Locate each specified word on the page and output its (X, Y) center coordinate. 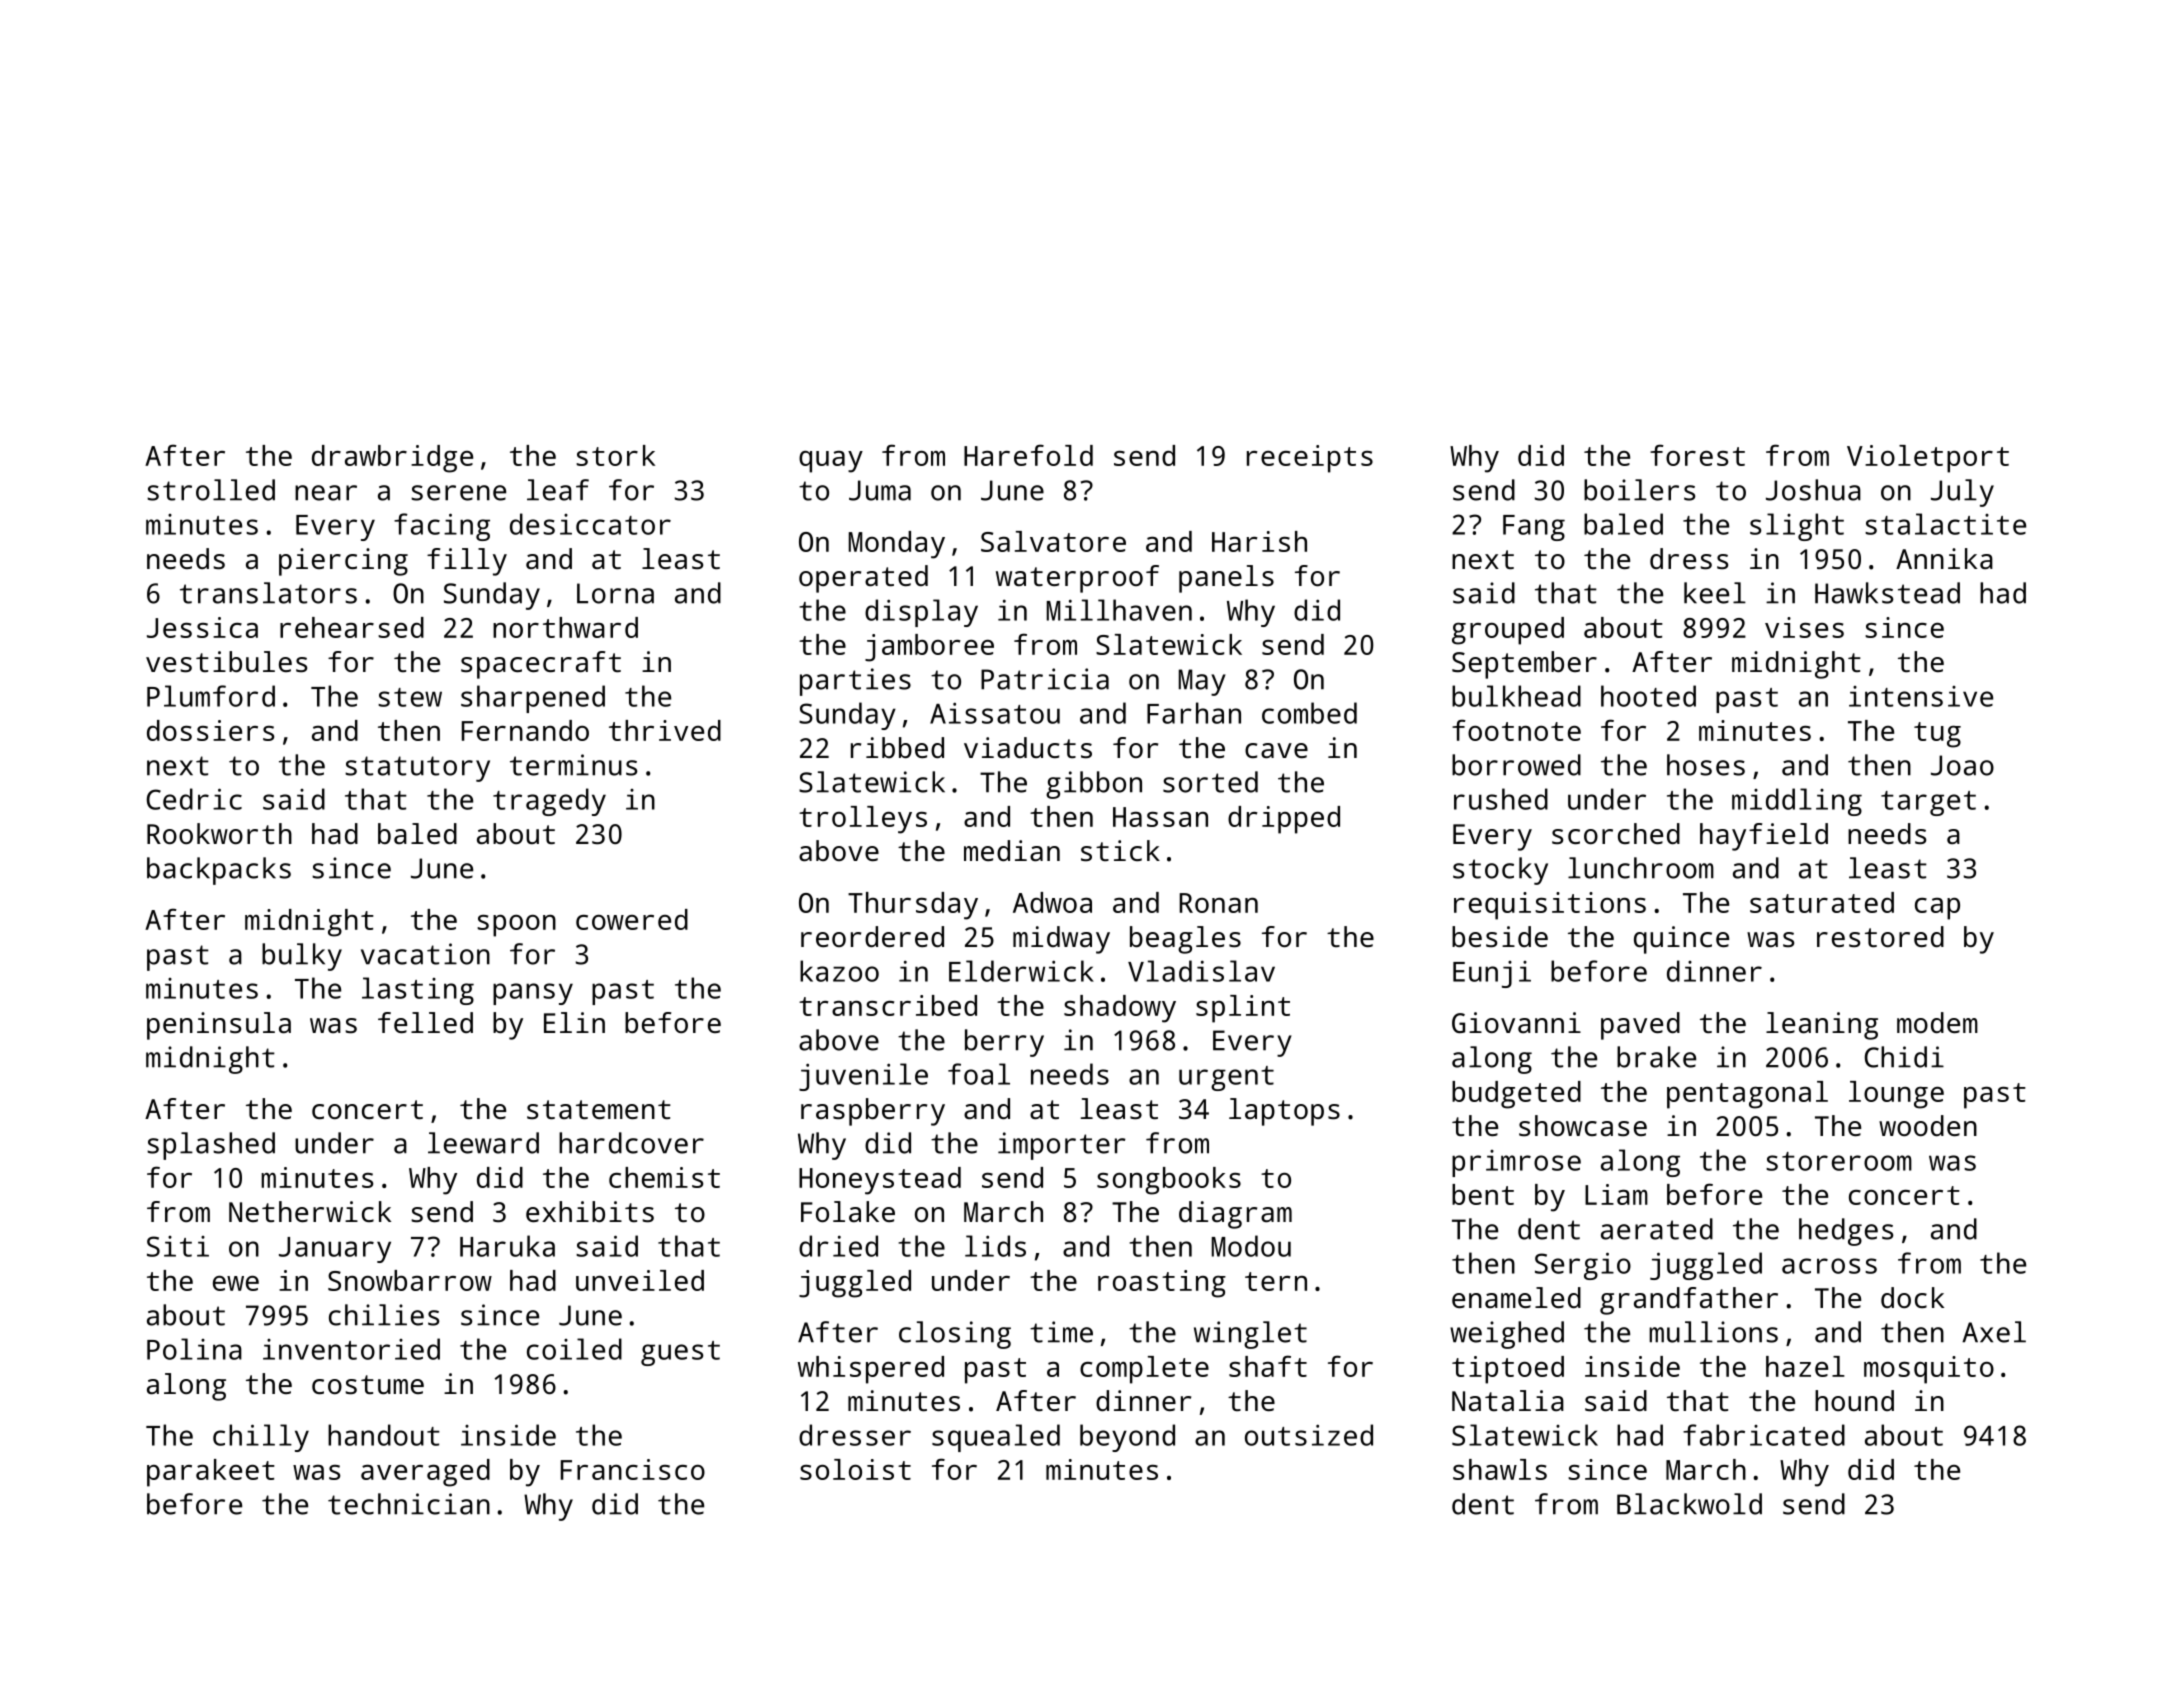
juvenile (863, 1077)
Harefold (1028, 455)
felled (425, 1022)
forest (1697, 455)
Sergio (1583, 1266)
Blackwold (1689, 1504)
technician (409, 1504)
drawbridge (392, 459)
